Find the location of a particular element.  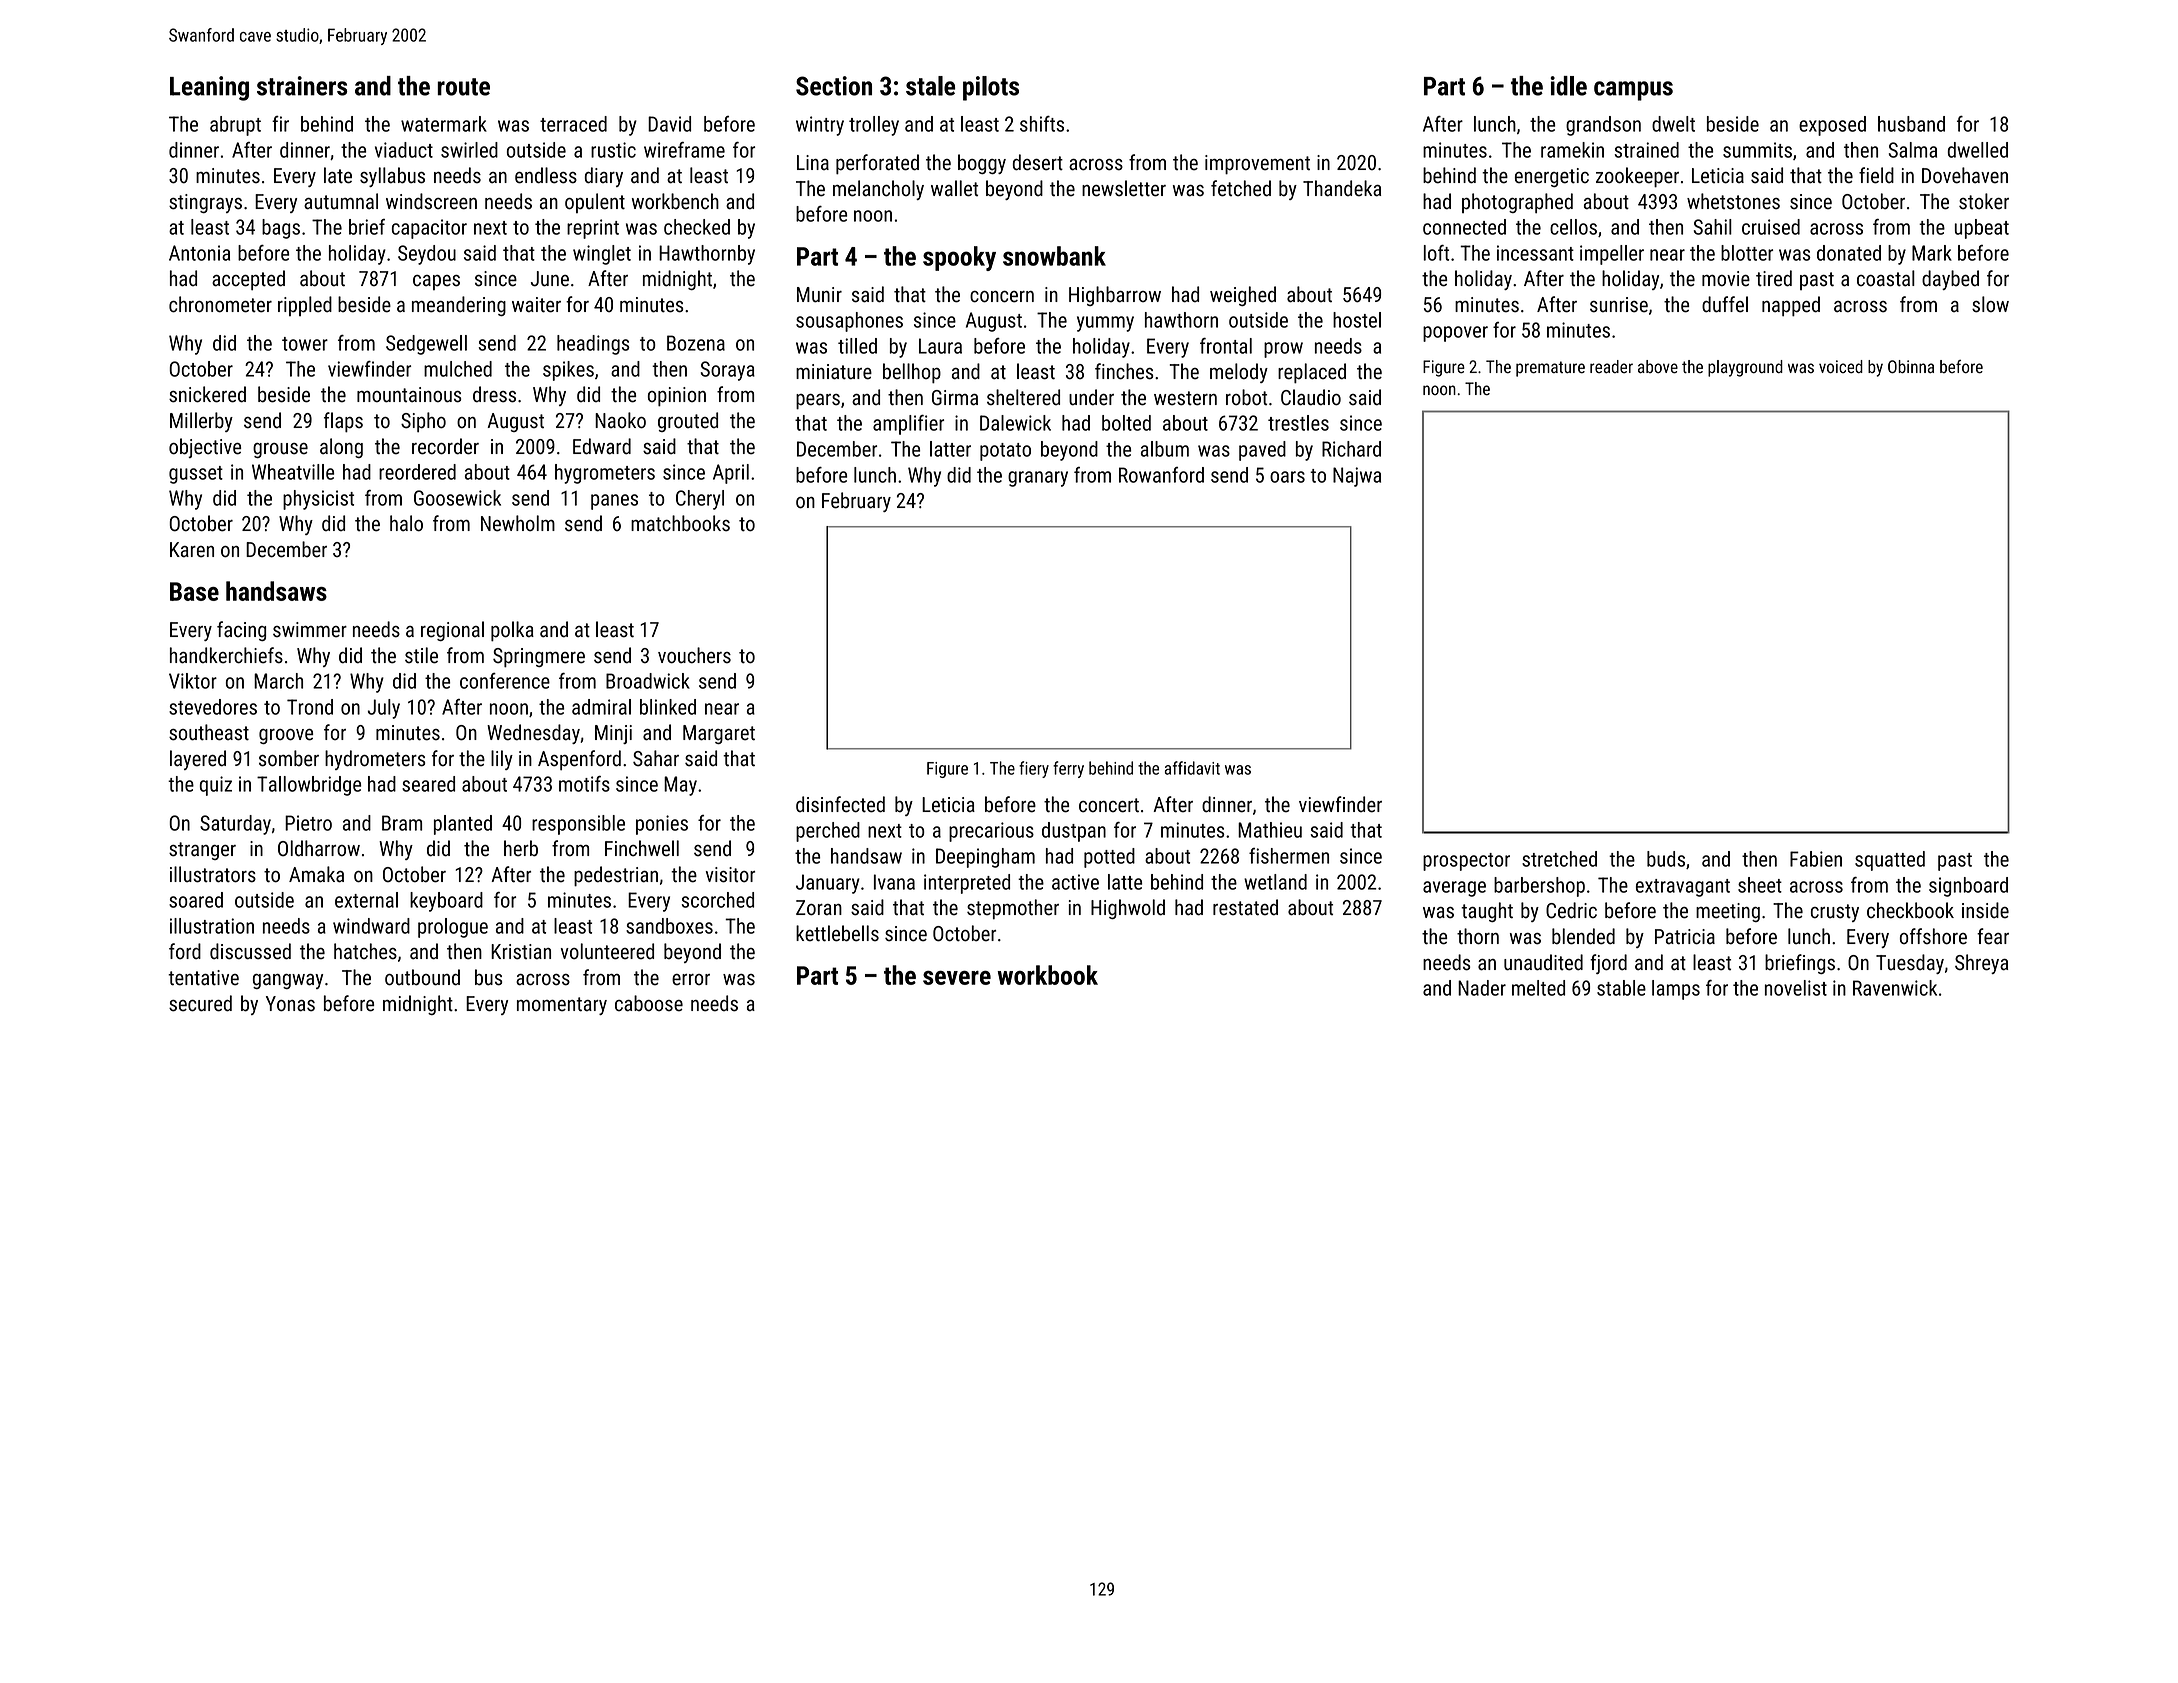

idle is located at coordinates (1568, 86).
